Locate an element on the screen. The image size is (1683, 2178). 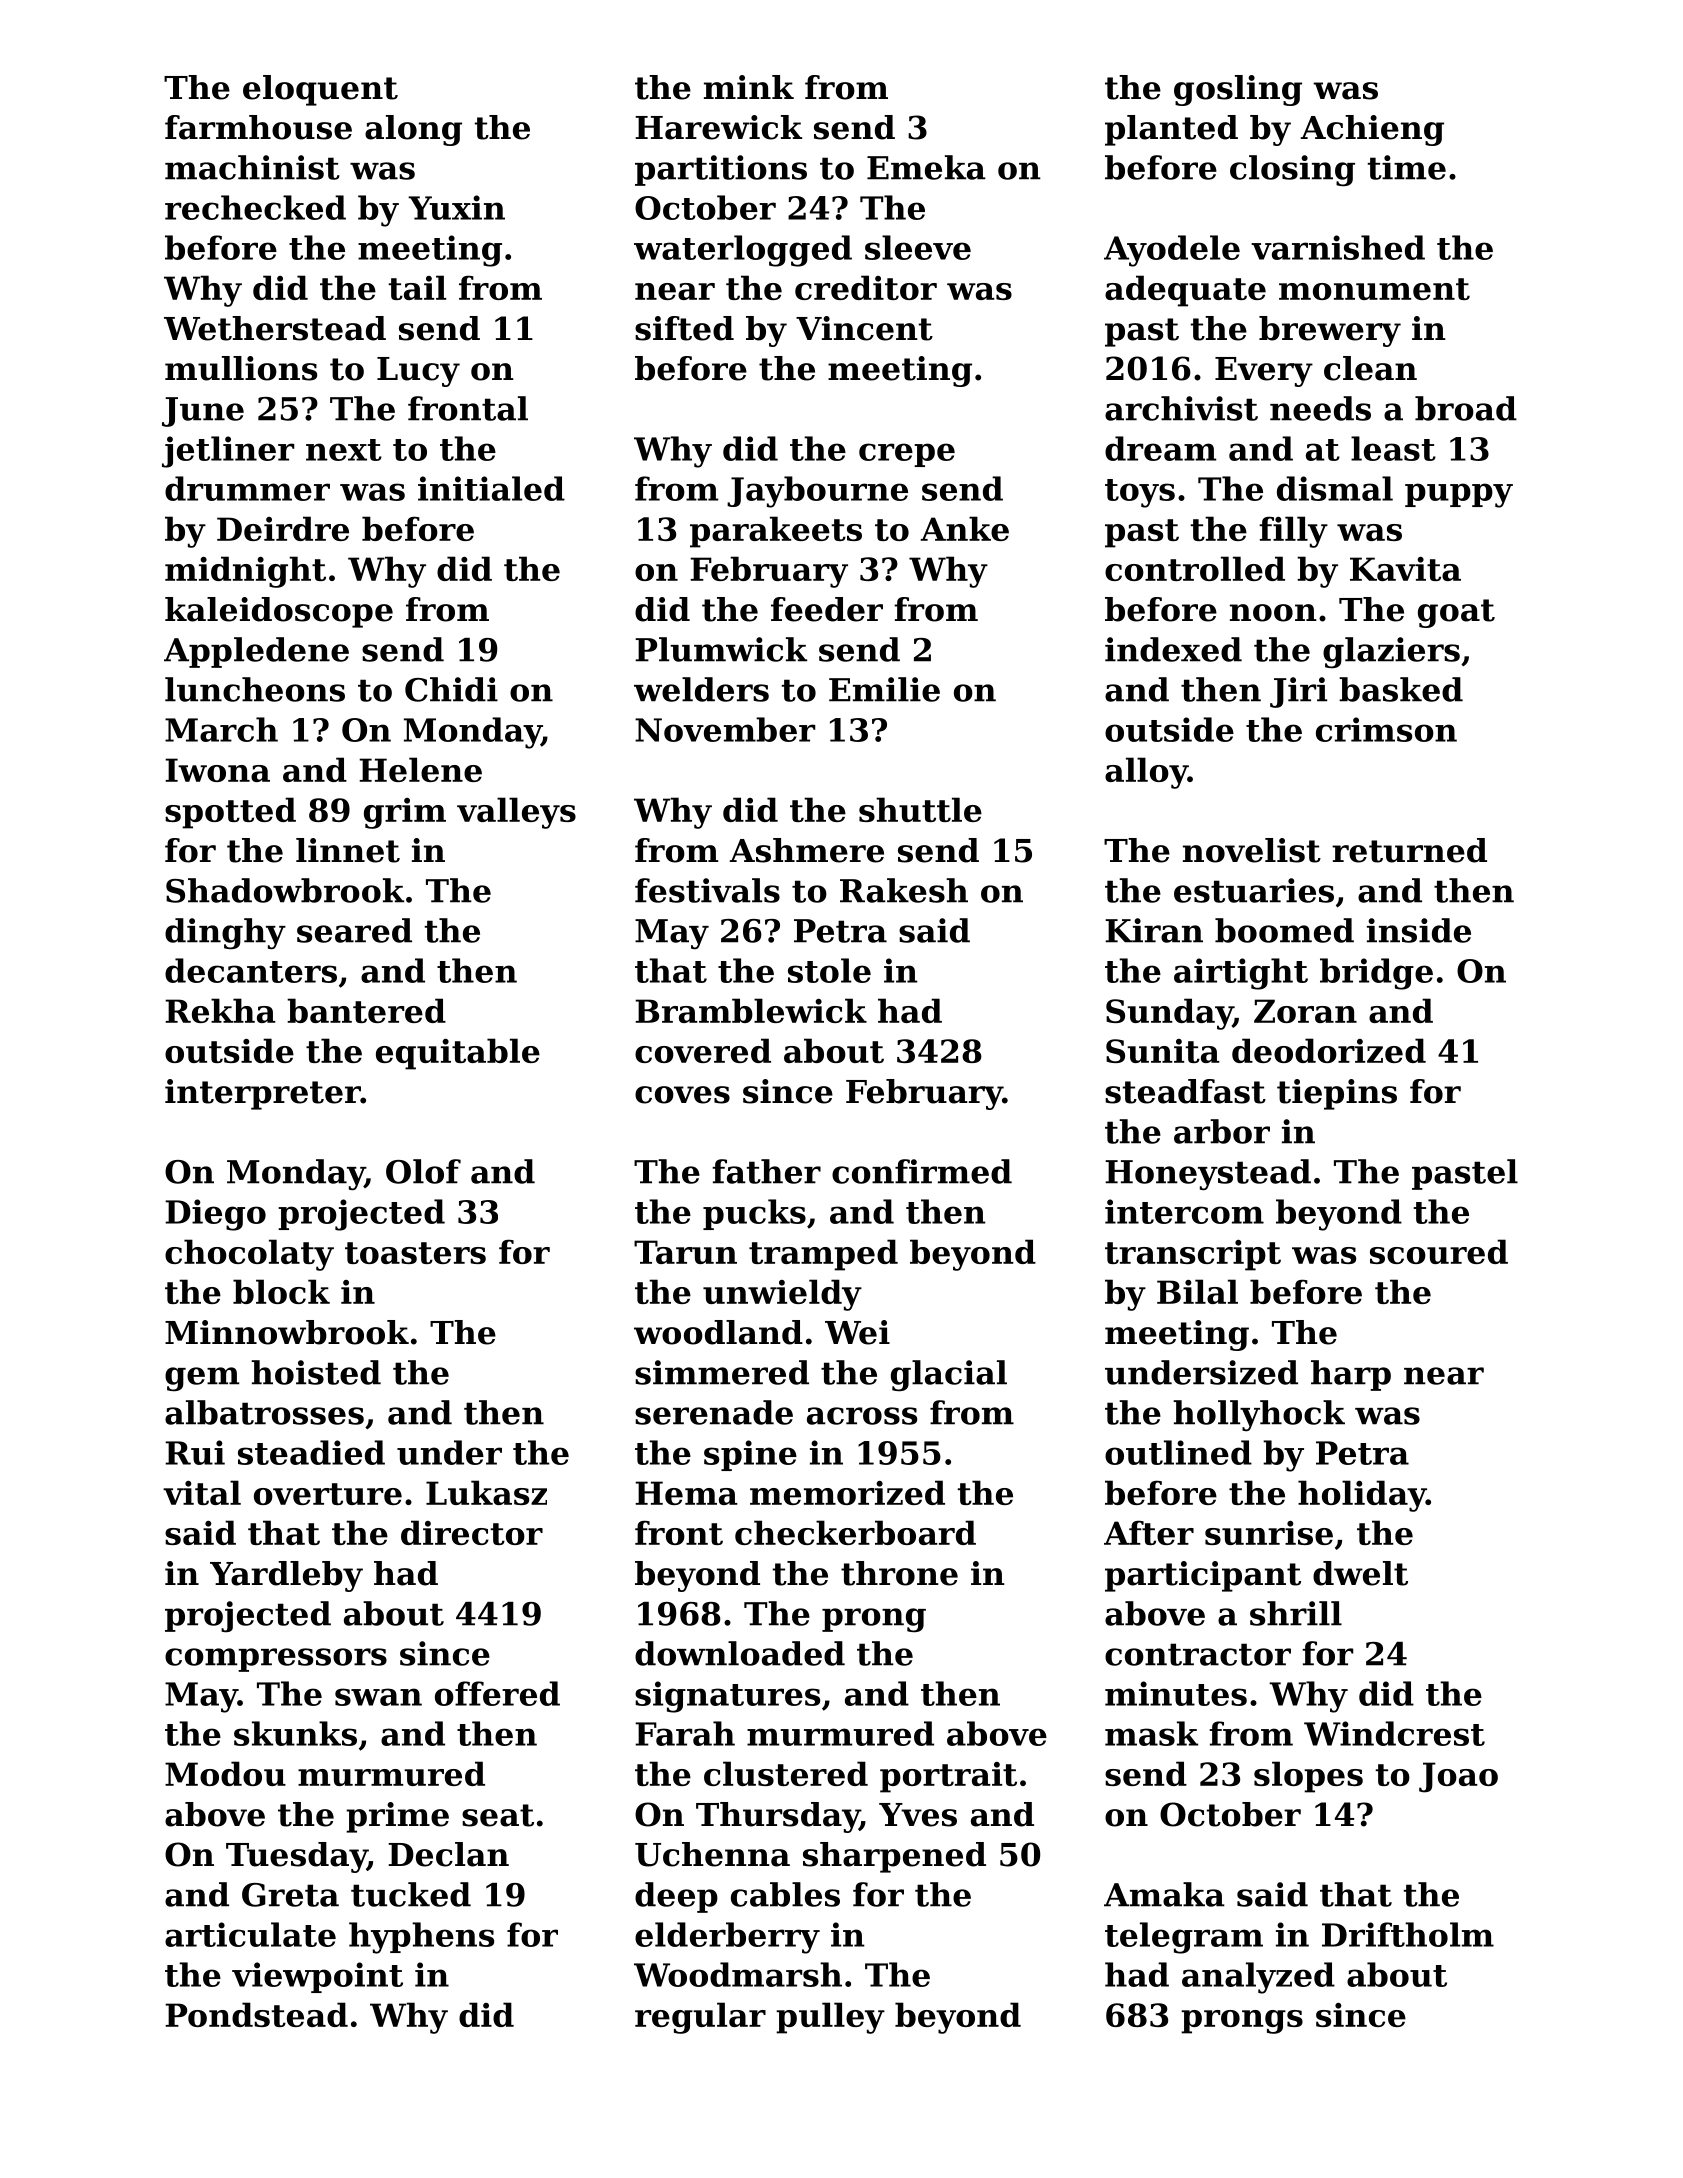
sifted is located at coordinates (684, 328).
